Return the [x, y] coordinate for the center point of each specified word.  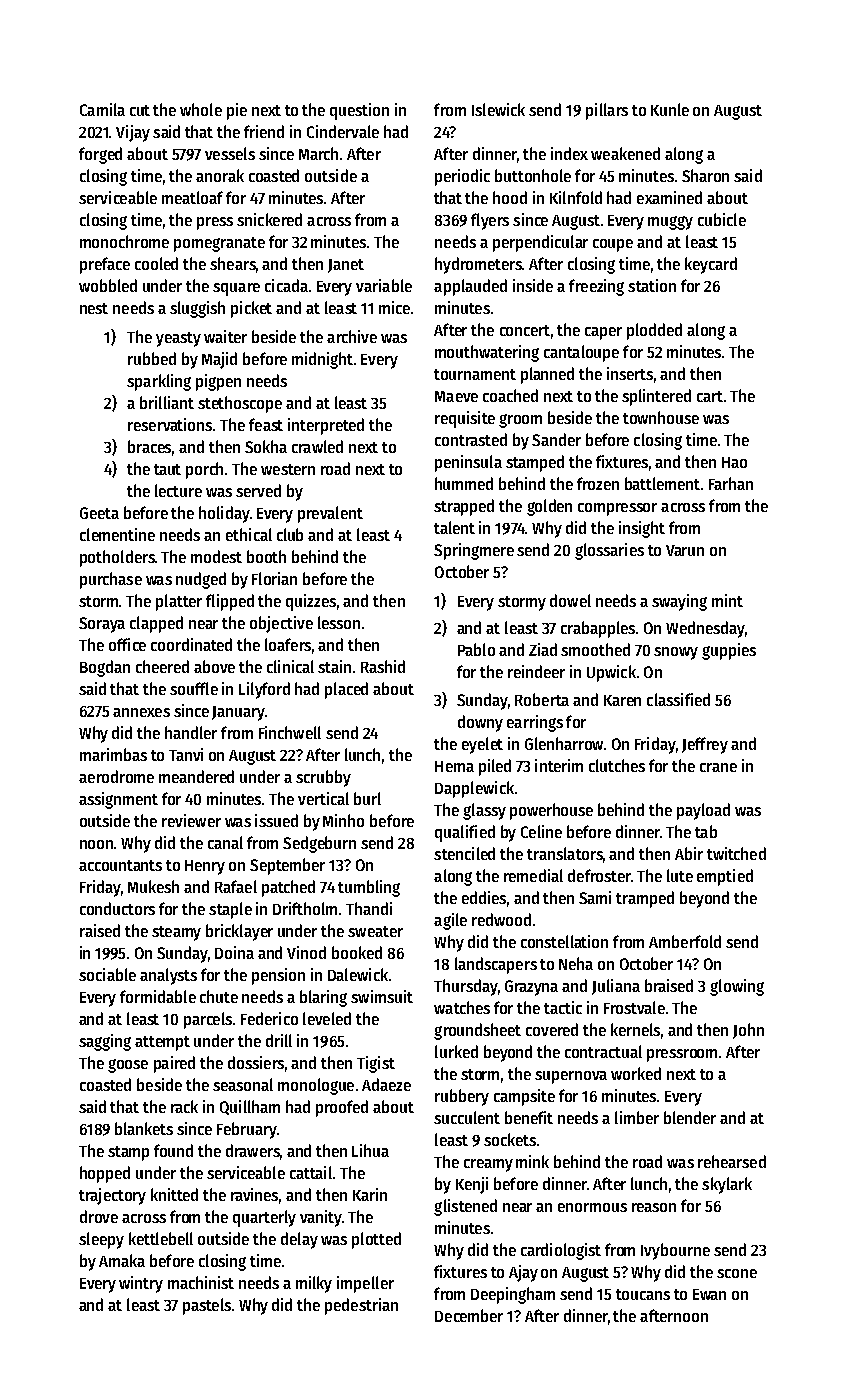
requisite [465, 419]
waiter [225, 336]
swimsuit [382, 996]
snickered [269, 219]
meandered [196, 776]
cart [710, 396]
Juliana [616, 987]
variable [384, 285]
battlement [662, 483]
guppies [729, 651]
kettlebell [161, 1238]
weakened [625, 153]
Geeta [99, 513]
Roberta [542, 699]
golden [549, 507]
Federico [269, 1018]
